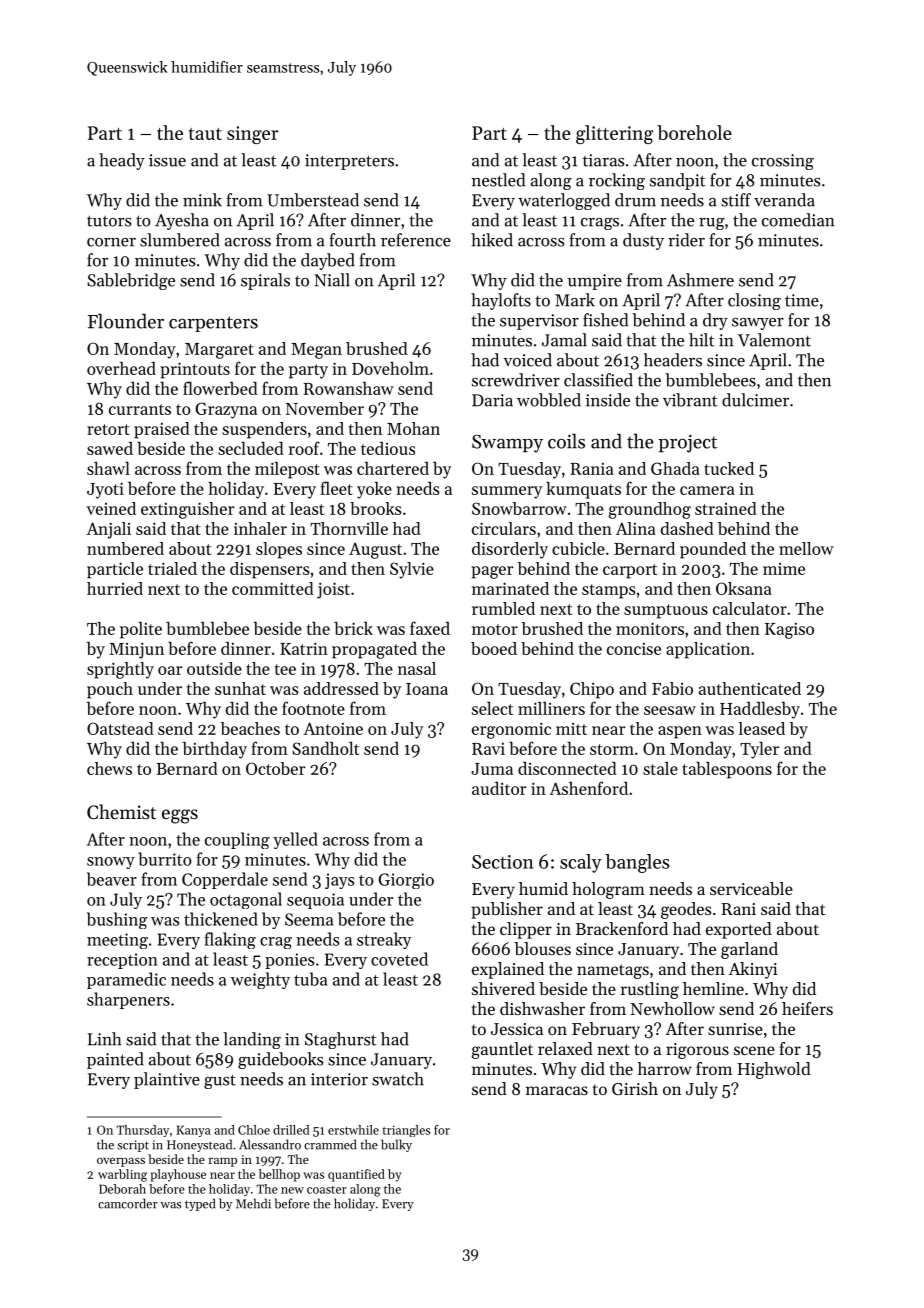 The height and width of the screenshot is (1308, 924). Describe the element at coordinates (614, 134) in the screenshot. I see `glittering` at that location.
